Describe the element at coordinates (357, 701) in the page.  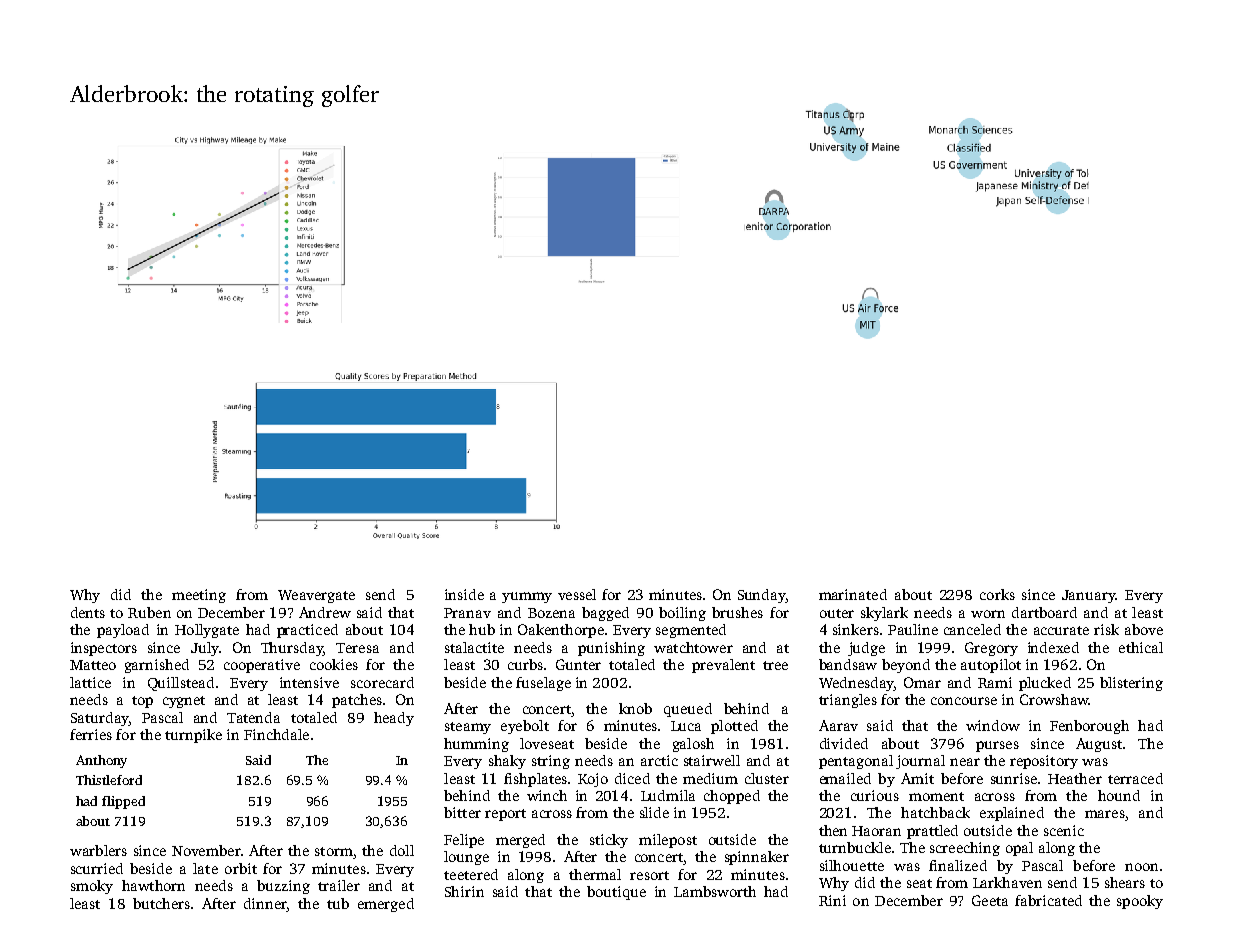
I see `patches` at that location.
